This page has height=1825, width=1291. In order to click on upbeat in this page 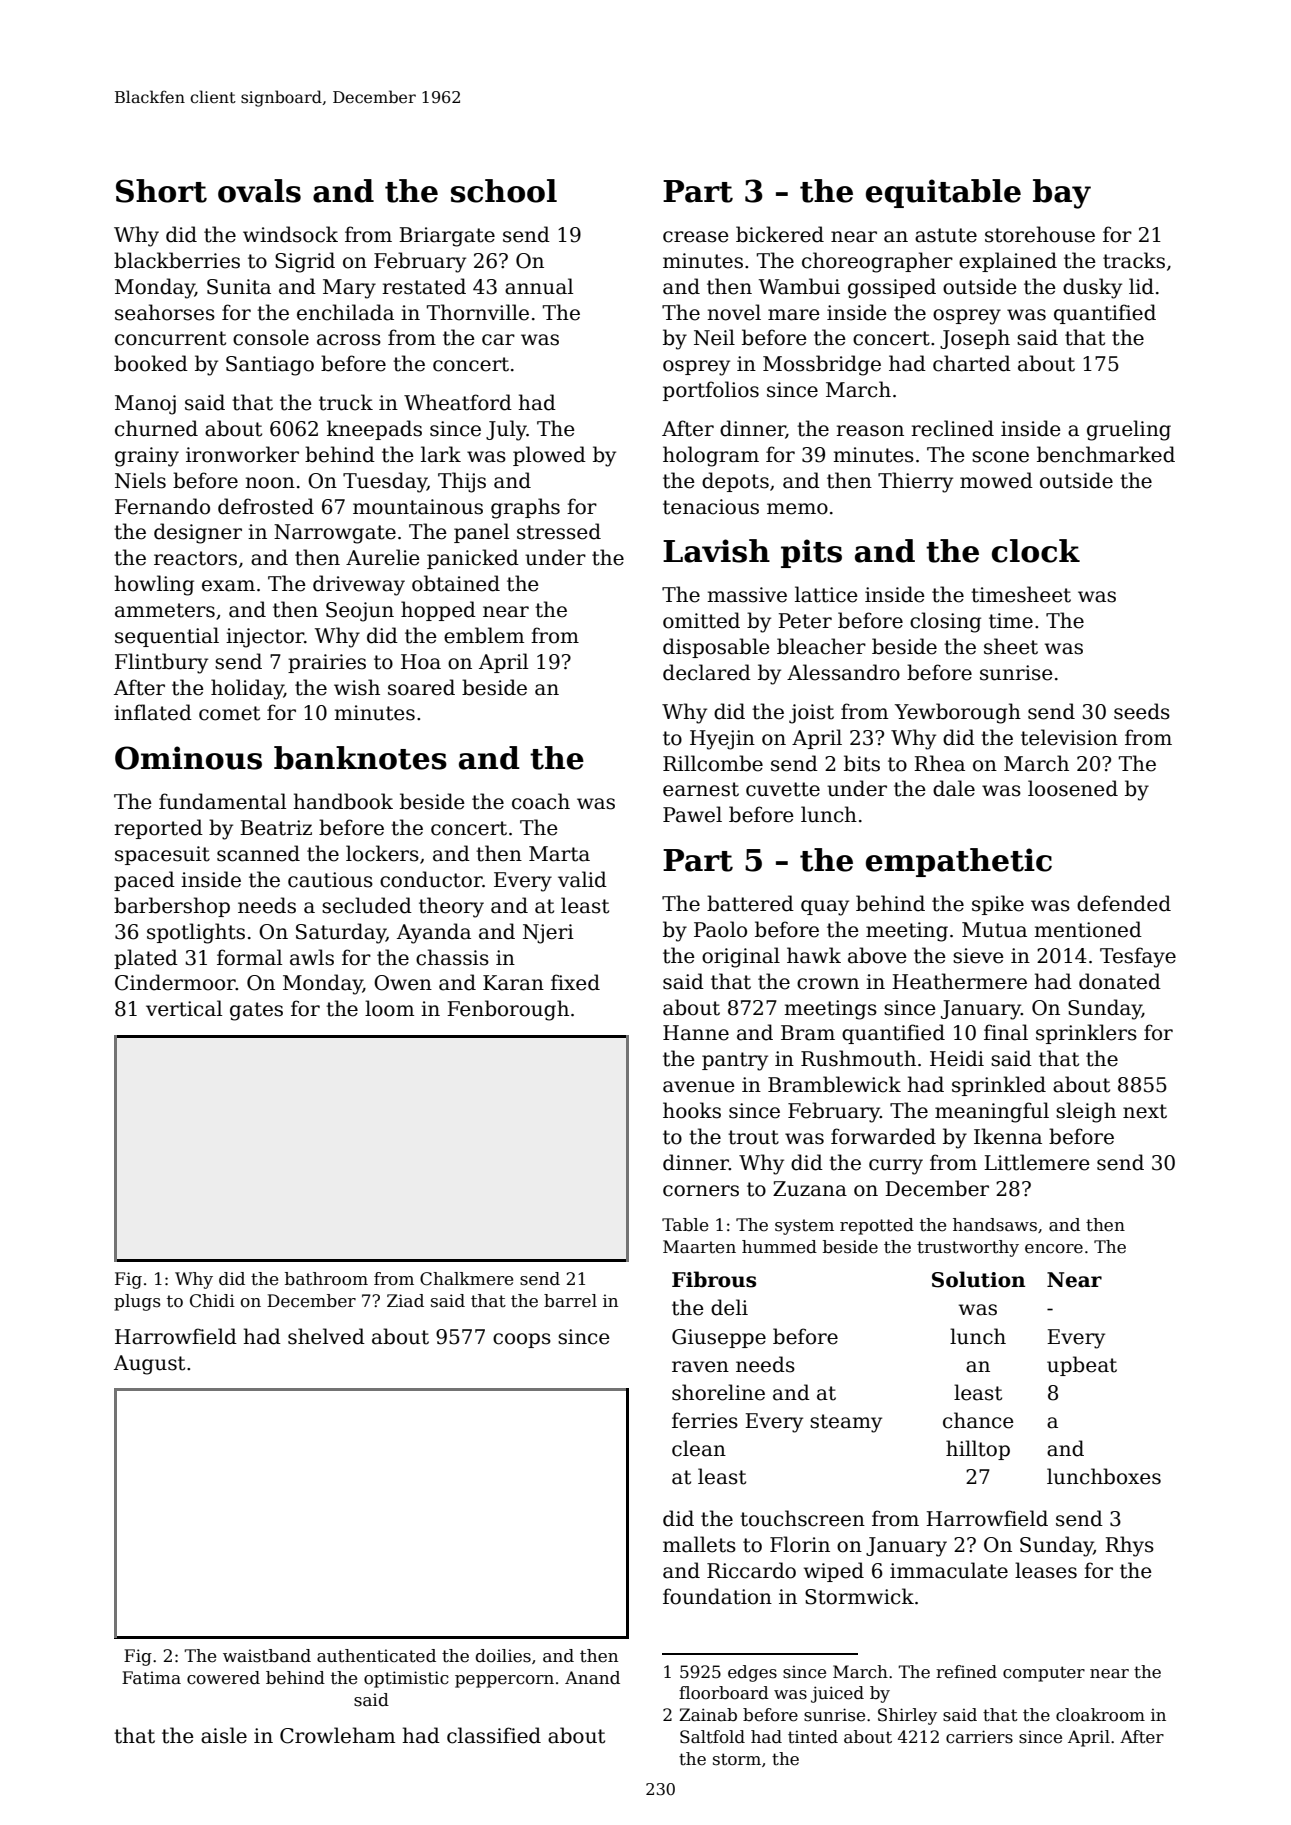, I will do `click(1082, 1366)`.
